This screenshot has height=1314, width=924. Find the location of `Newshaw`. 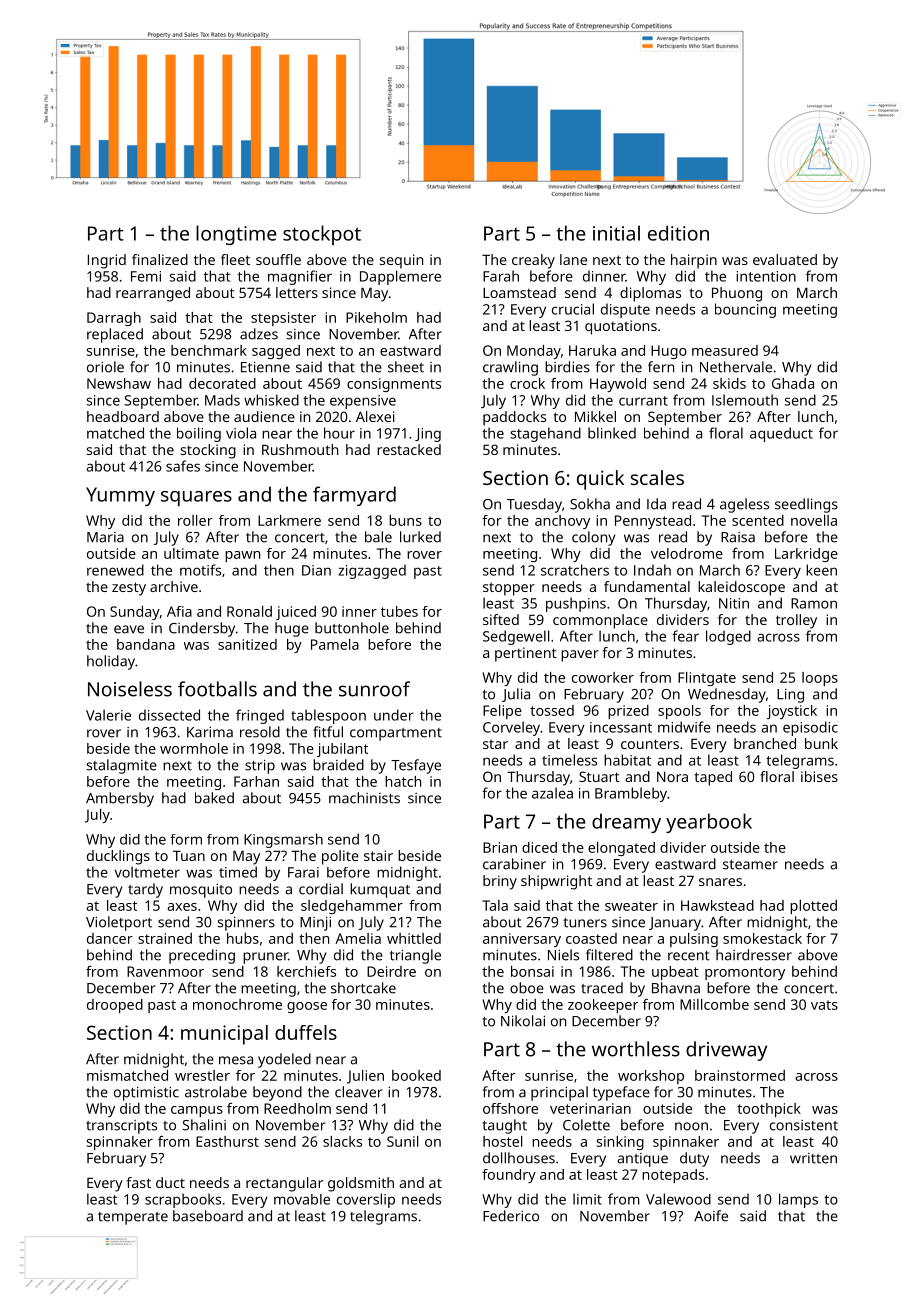

Newshaw is located at coordinates (119, 383).
